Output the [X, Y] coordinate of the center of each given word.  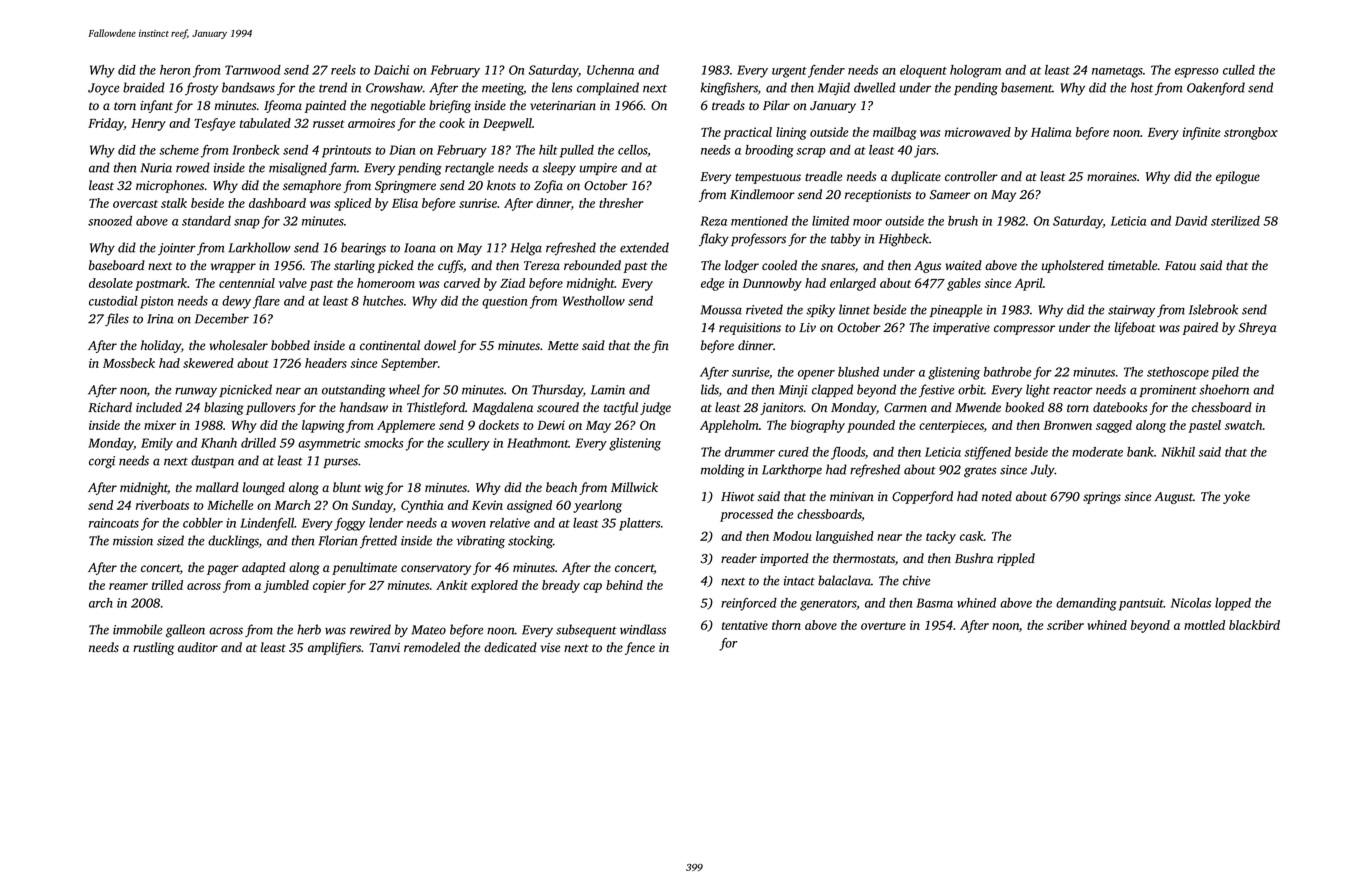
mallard [217, 487]
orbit [971, 389]
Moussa [721, 310]
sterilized [1235, 221]
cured [793, 452]
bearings [363, 249]
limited [830, 221]
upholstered [1073, 266]
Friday [106, 124]
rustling [153, 648]
